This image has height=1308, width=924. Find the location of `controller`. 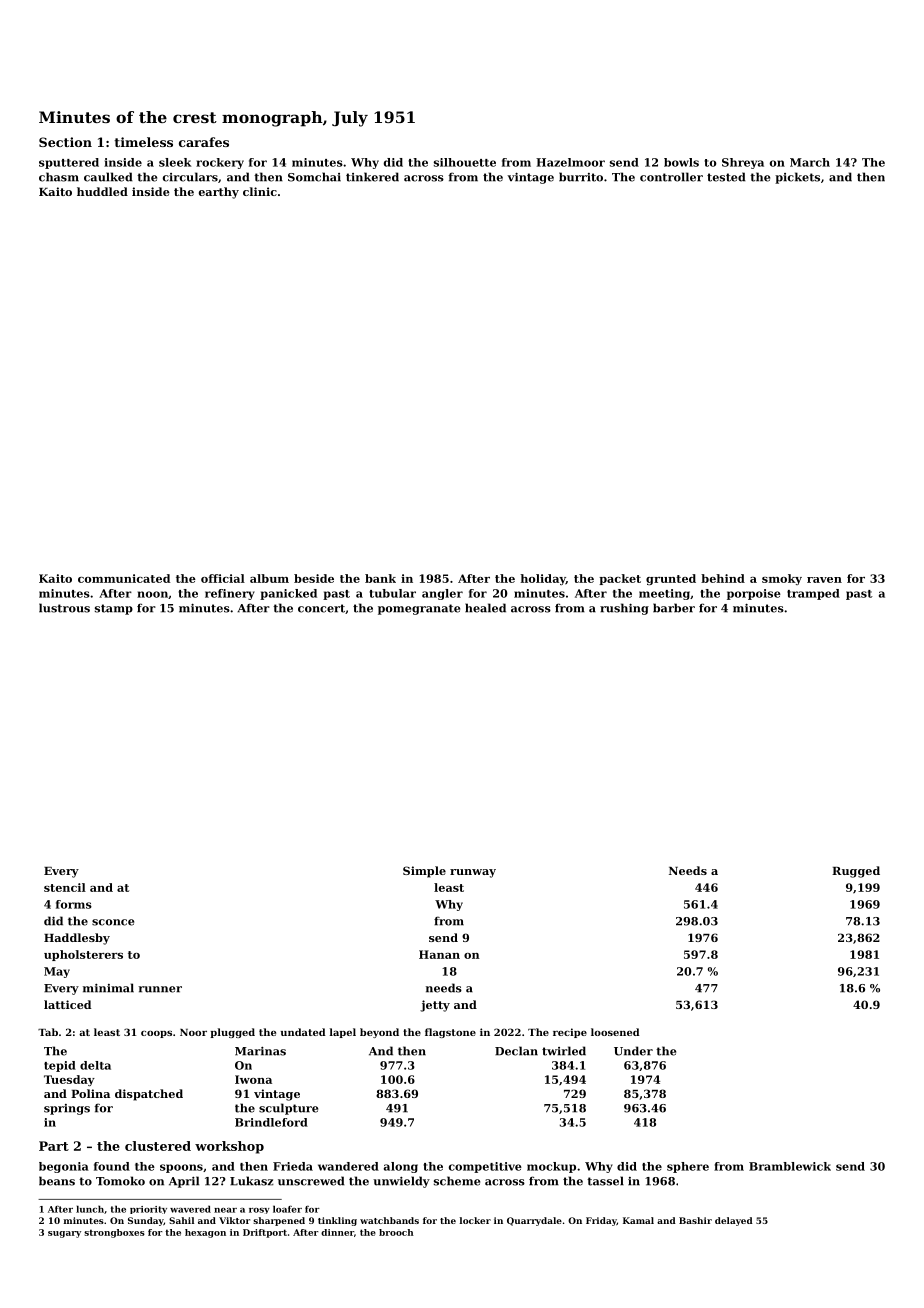

controller is located at coordinates (671, 177).
